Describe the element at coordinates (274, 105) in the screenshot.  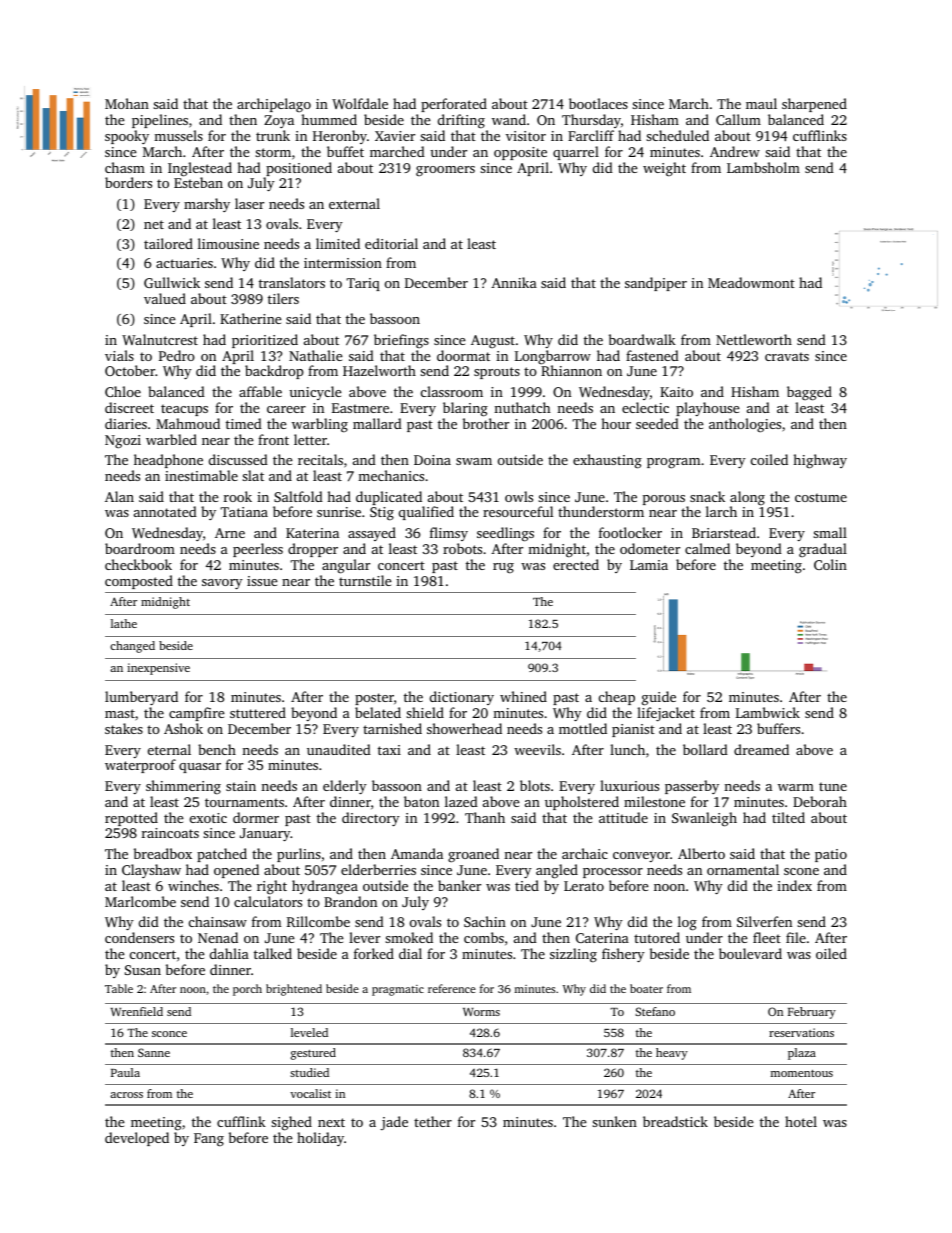
I see `archipelago` at that location.
